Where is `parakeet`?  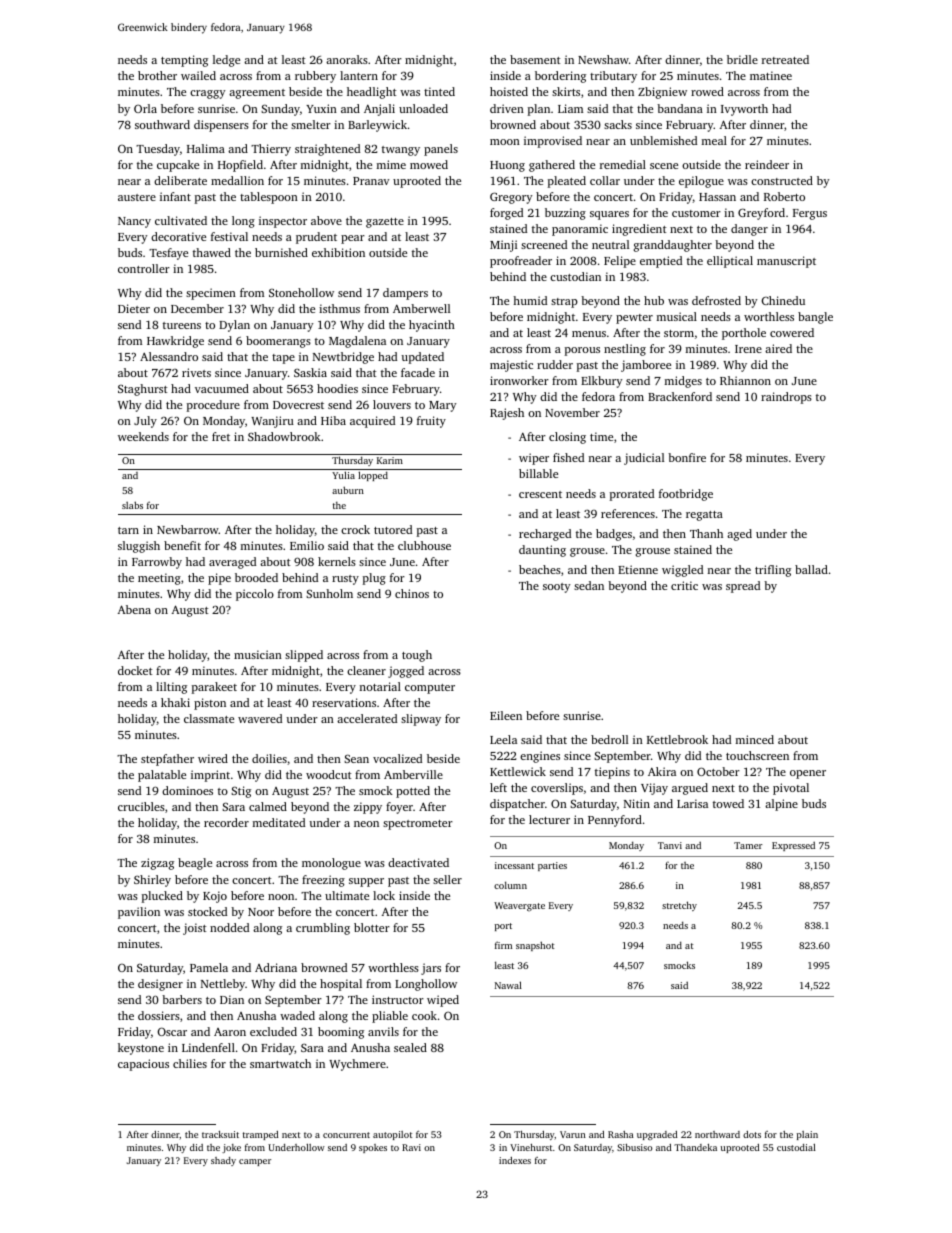
parakeet is located at coordinates (214, 688).
